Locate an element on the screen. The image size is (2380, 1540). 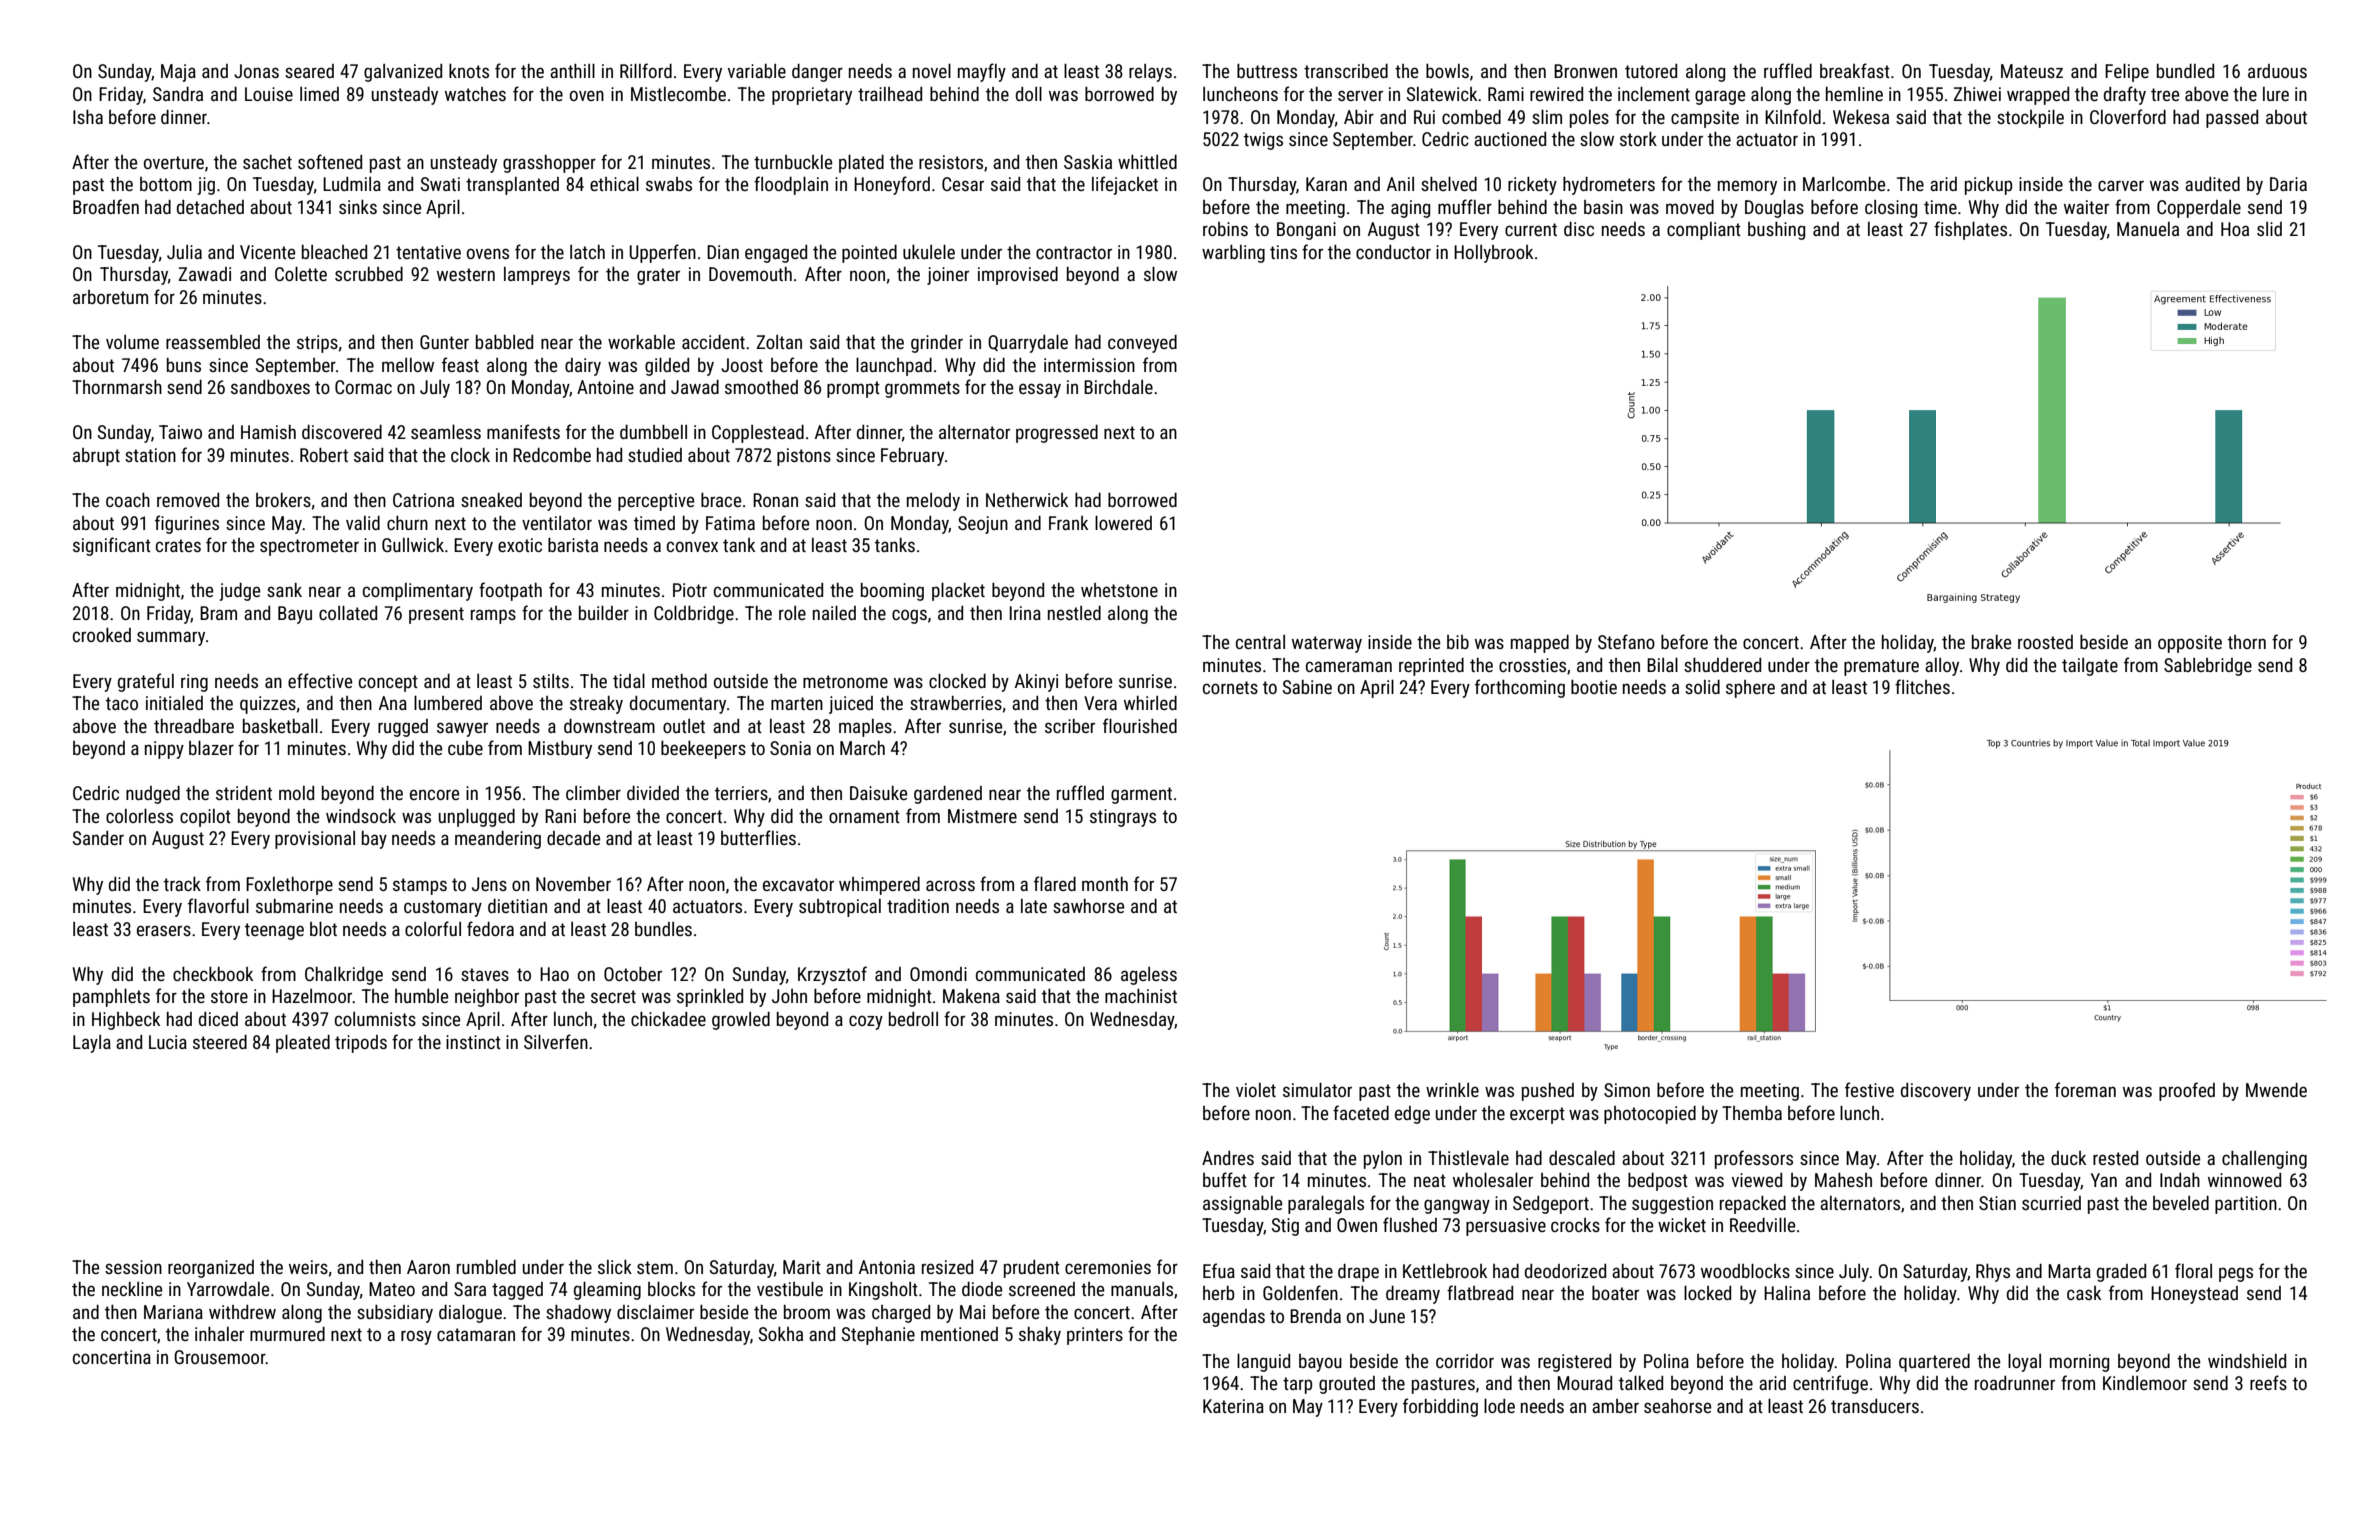
store is located at coordinates (229, 996).
